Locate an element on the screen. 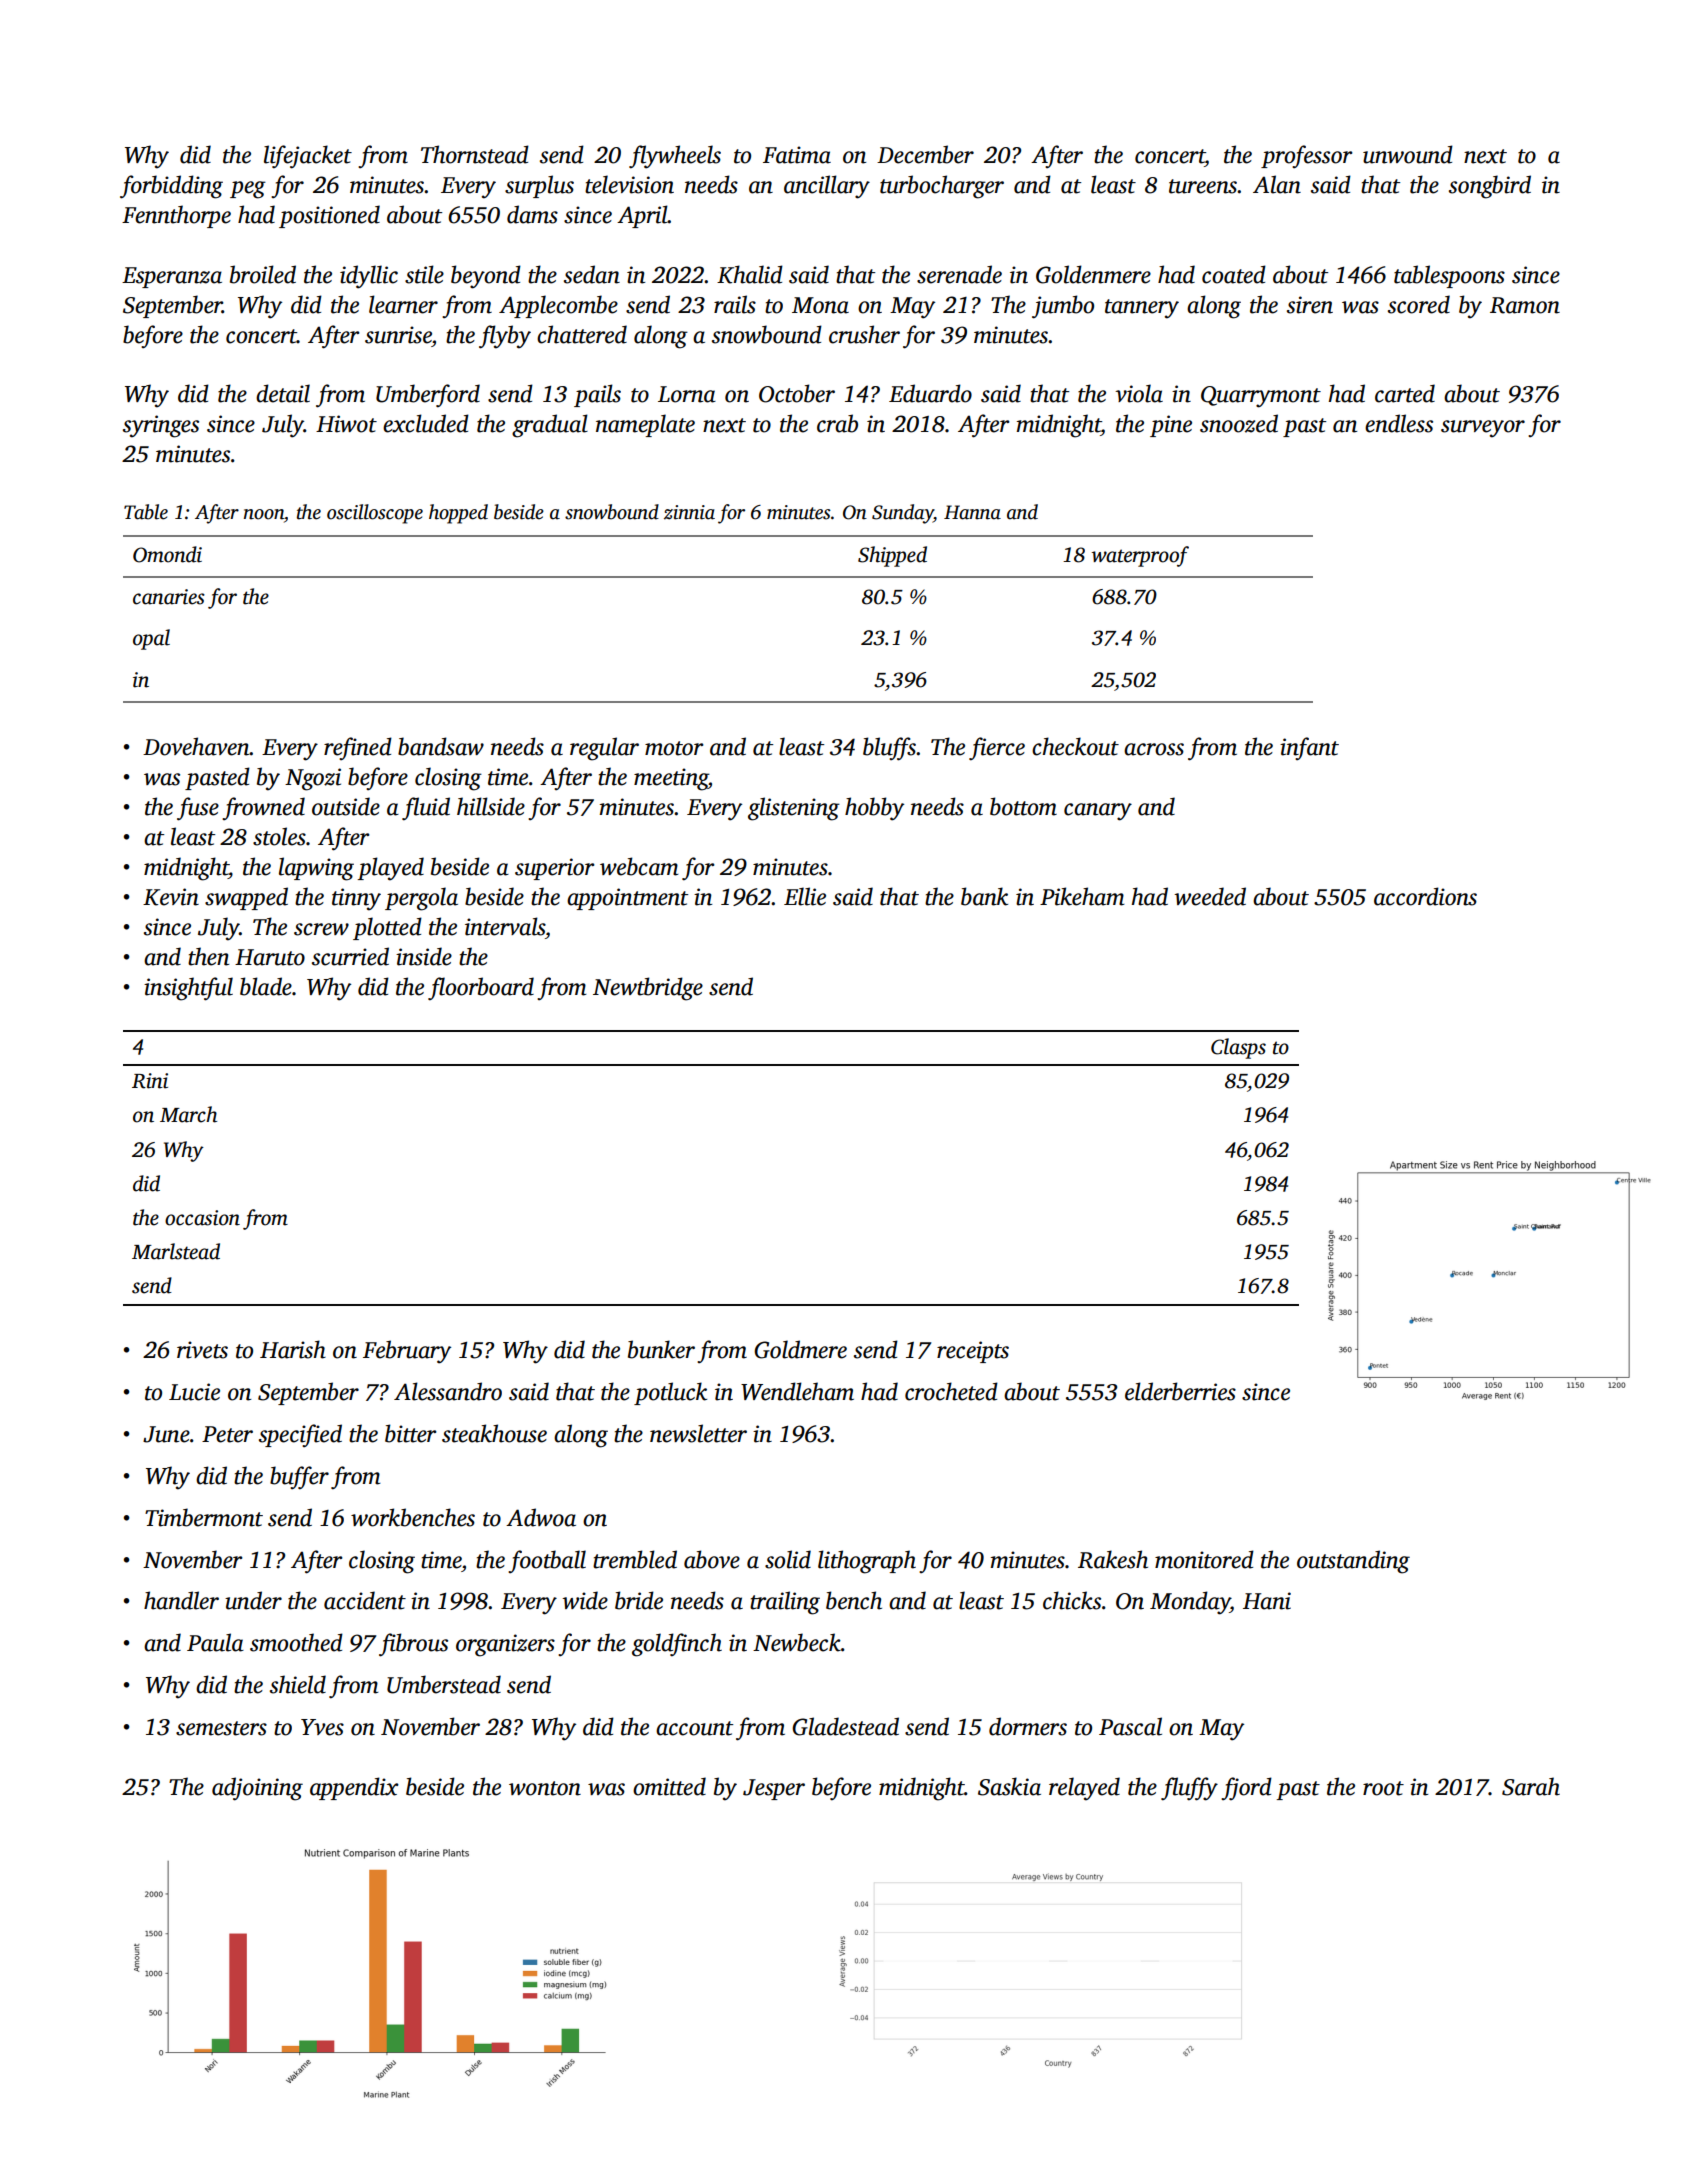  accordions is located at coordinates (1425, 896).
